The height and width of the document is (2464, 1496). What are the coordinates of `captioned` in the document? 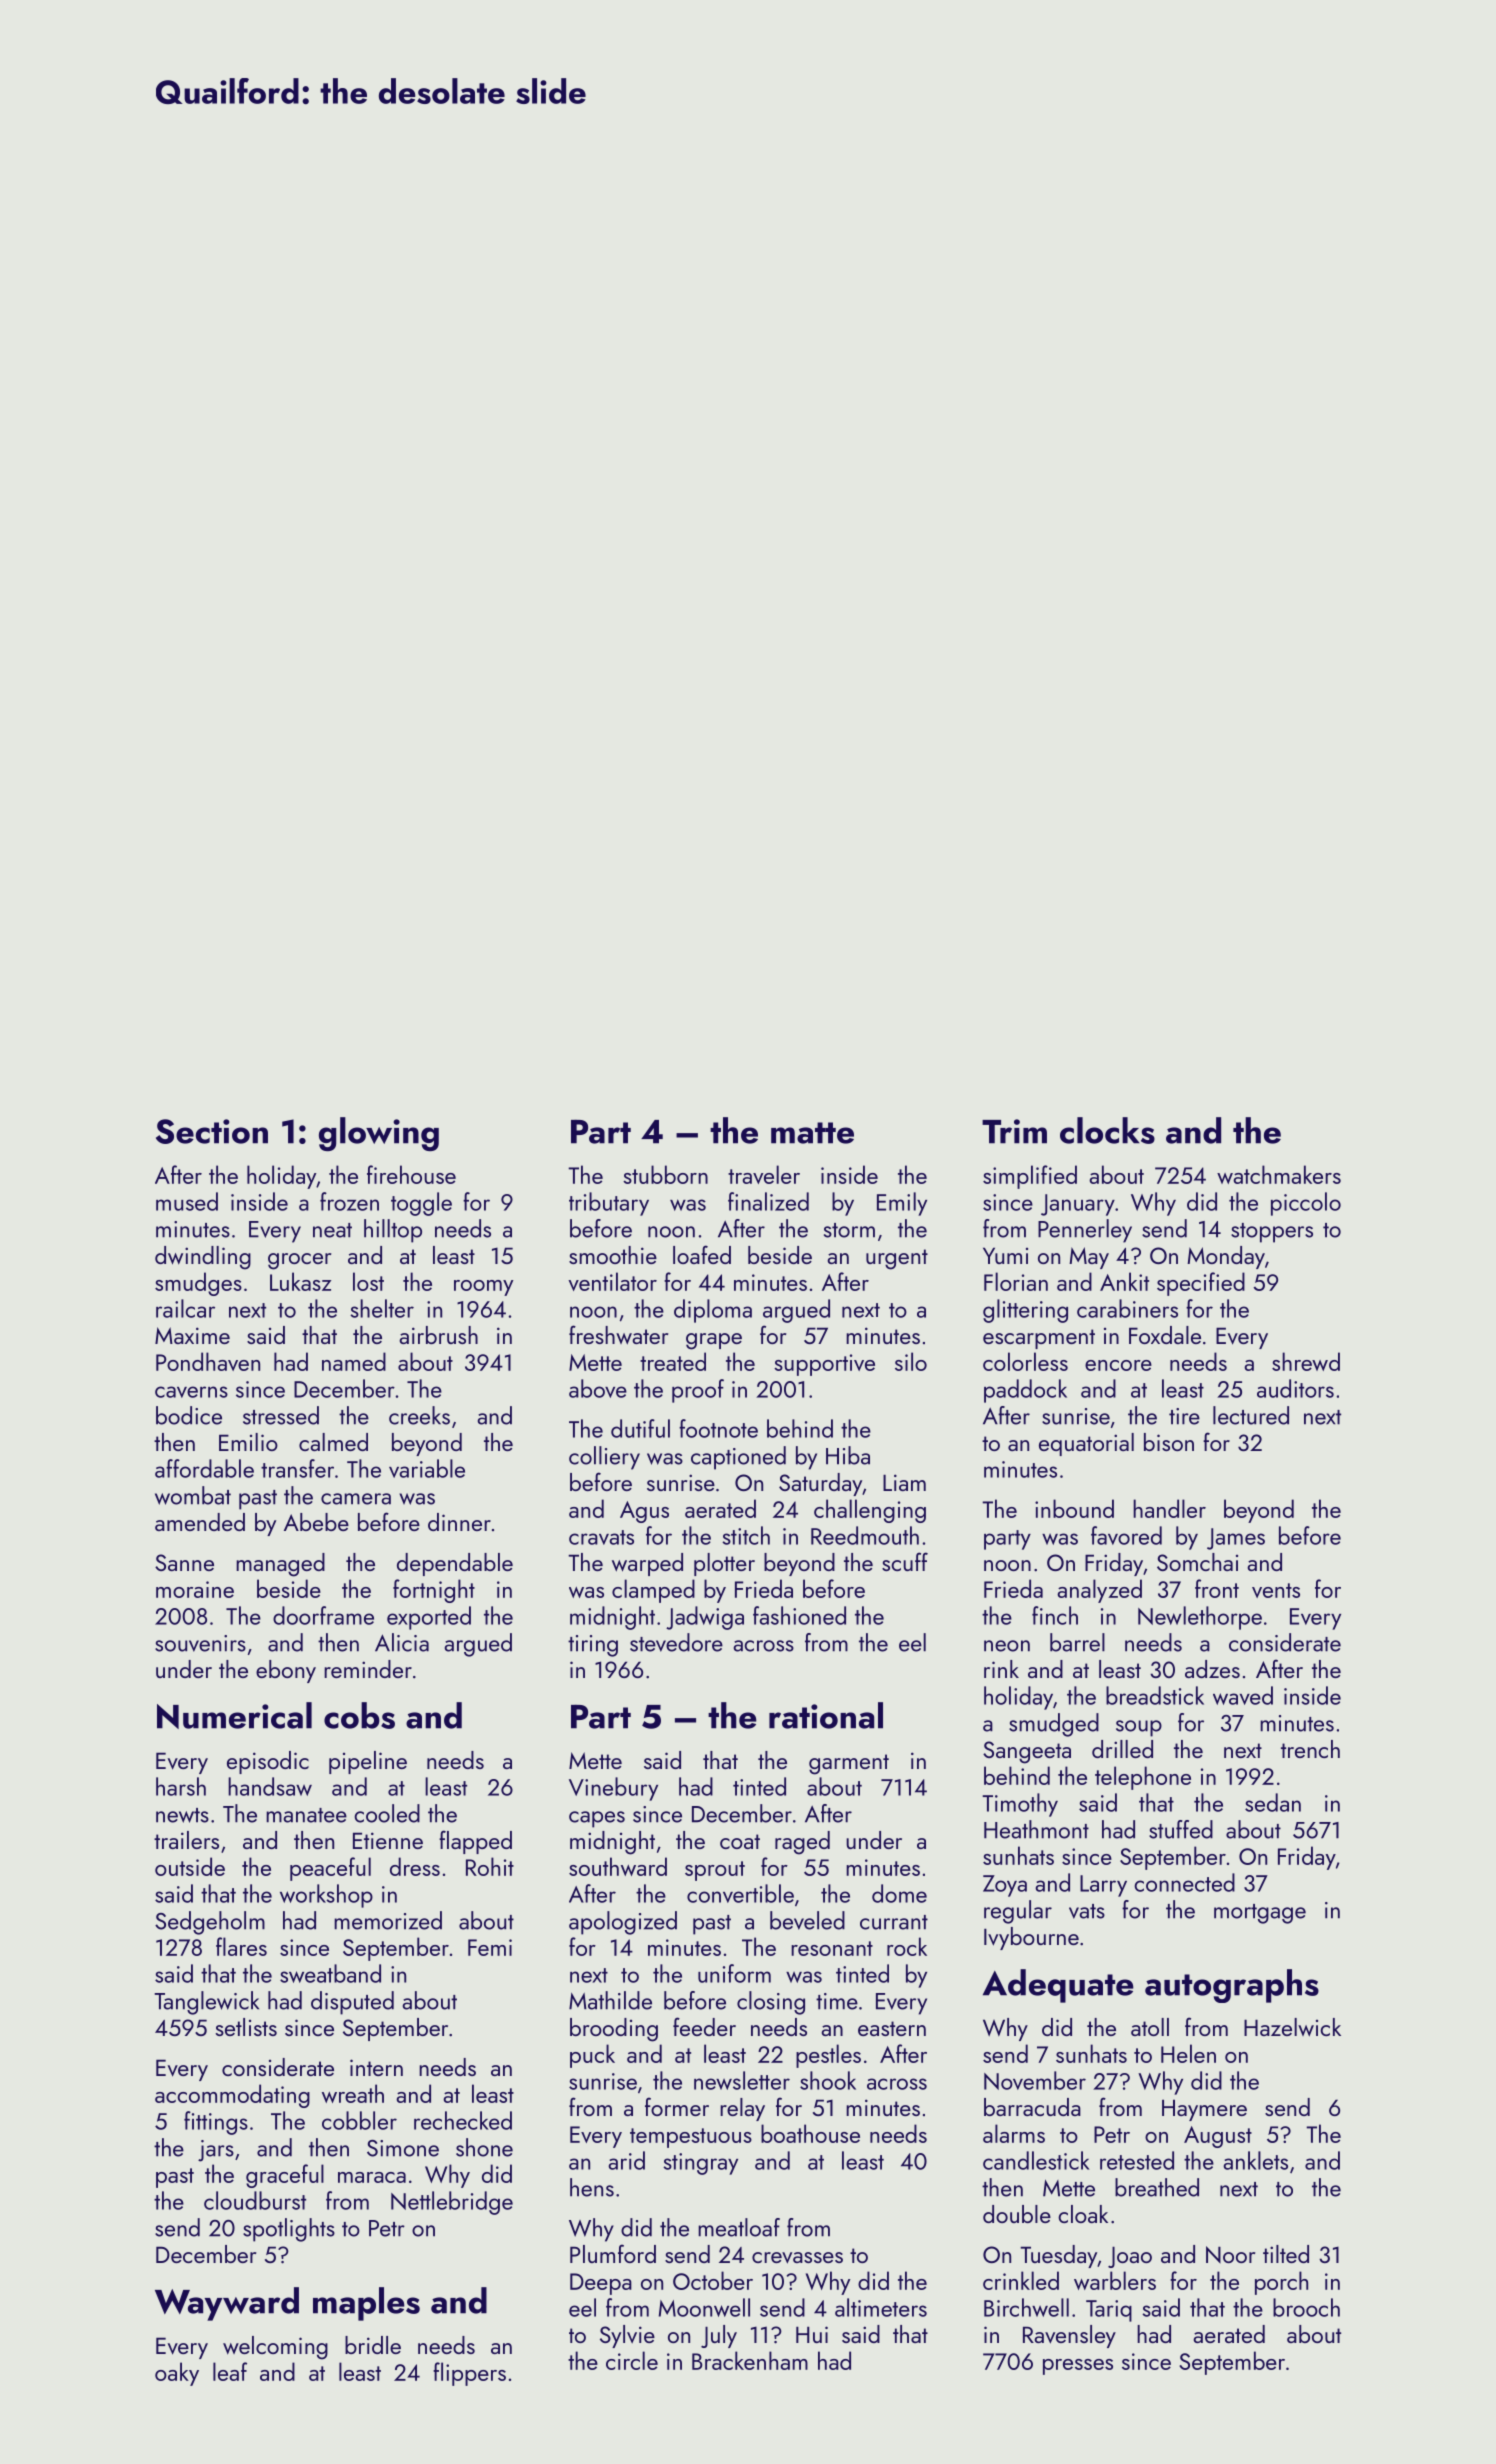 It's located at (738, 1458).
